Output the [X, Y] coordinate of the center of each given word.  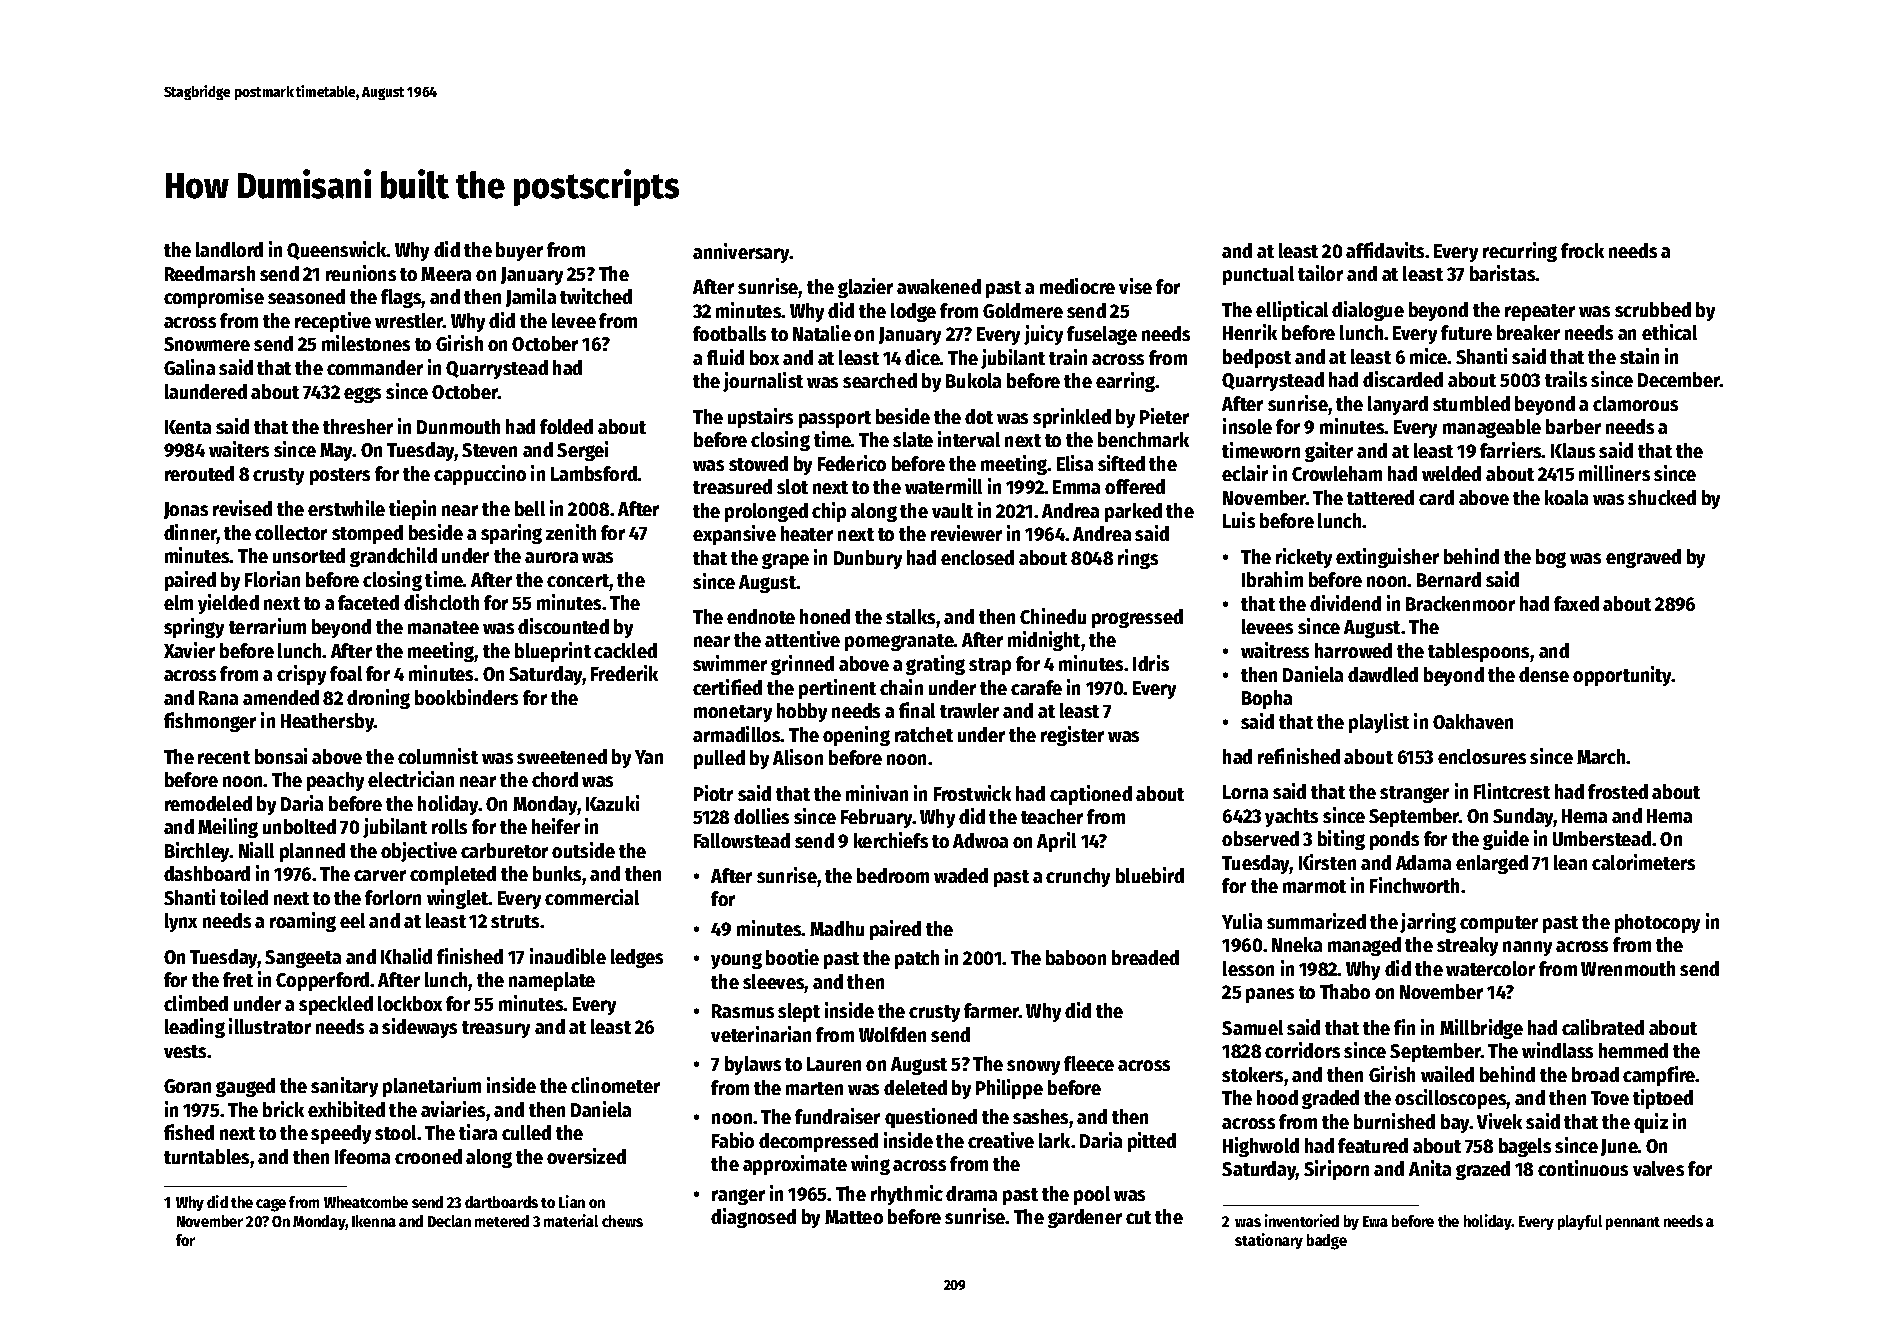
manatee [443, 627]
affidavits [1385, 250]
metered [502, 1221]
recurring [1520, 252]
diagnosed [753, 1218]
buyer [519, 251]
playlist [1379, 723]
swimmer [730, 663]
